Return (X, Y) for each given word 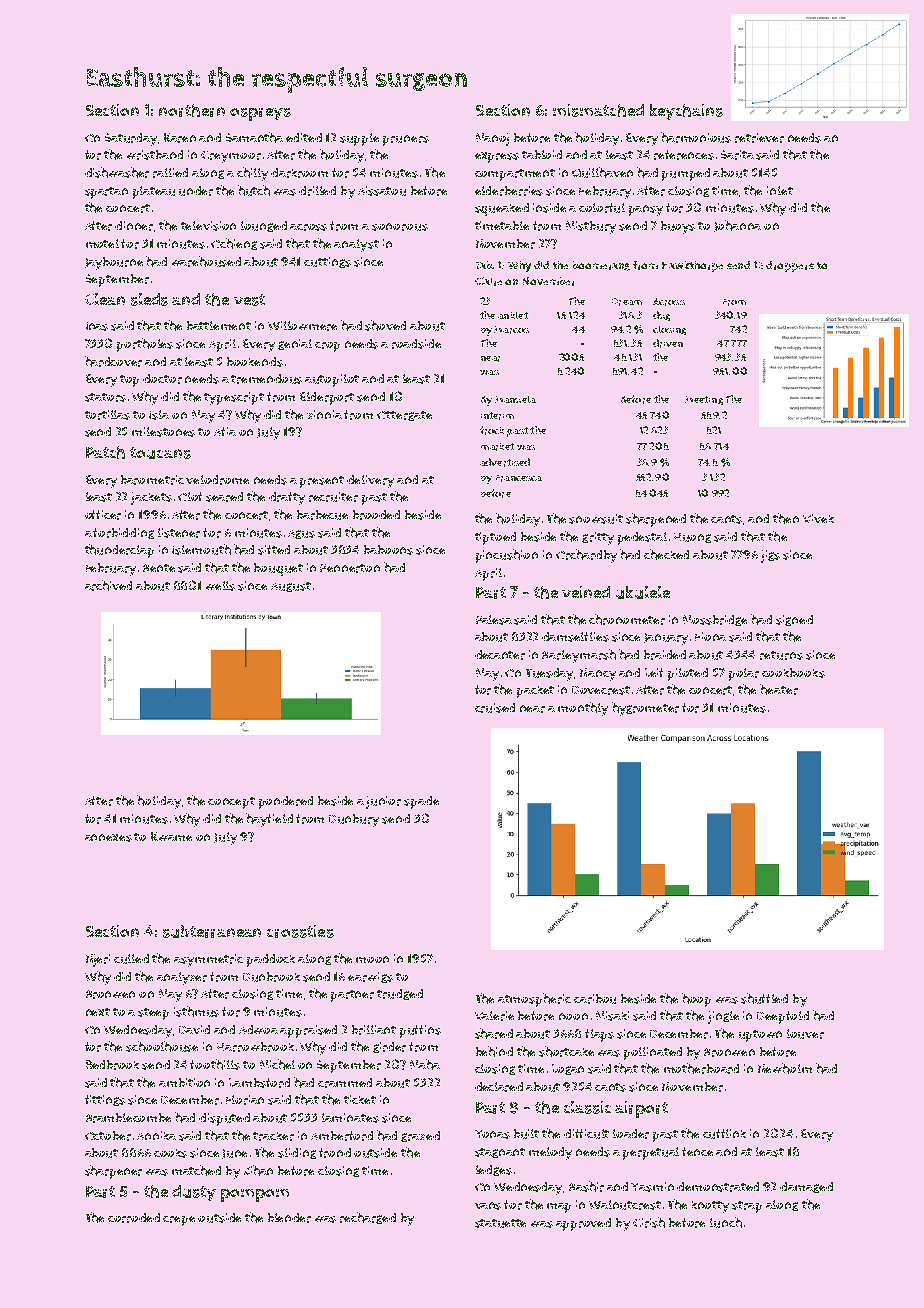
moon (372, 959)
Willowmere (302, 326)
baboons (388, 550)
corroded (134, 1218)
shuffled (764, 998)
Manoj (492, 139)
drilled (317, 191)
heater (779, 689)
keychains (686, 112)
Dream (627, 302)
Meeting (704, 400)
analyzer (182, 978)
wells (220, 586)
